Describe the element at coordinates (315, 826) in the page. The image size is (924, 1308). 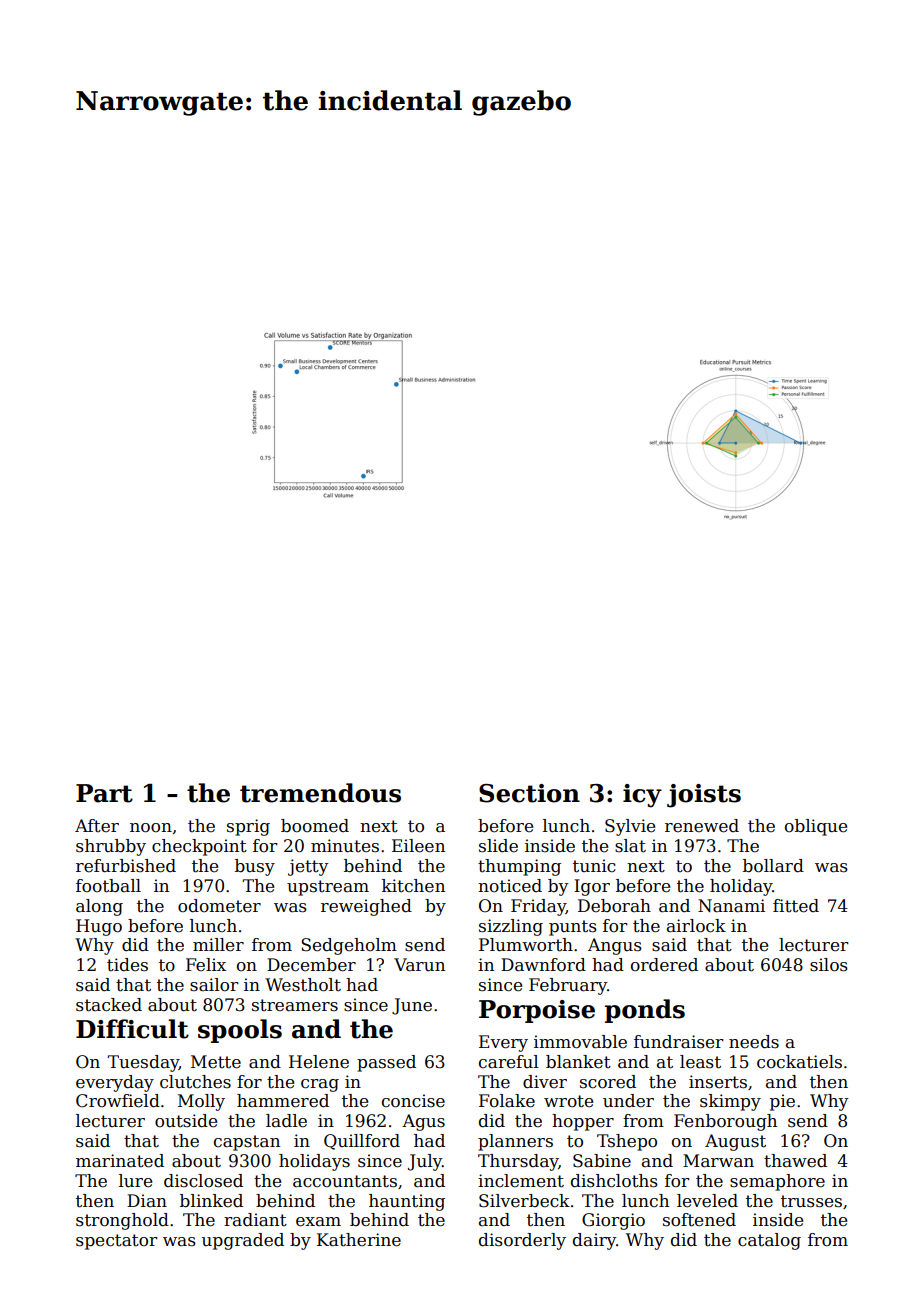
I see `boomed` at that location.
